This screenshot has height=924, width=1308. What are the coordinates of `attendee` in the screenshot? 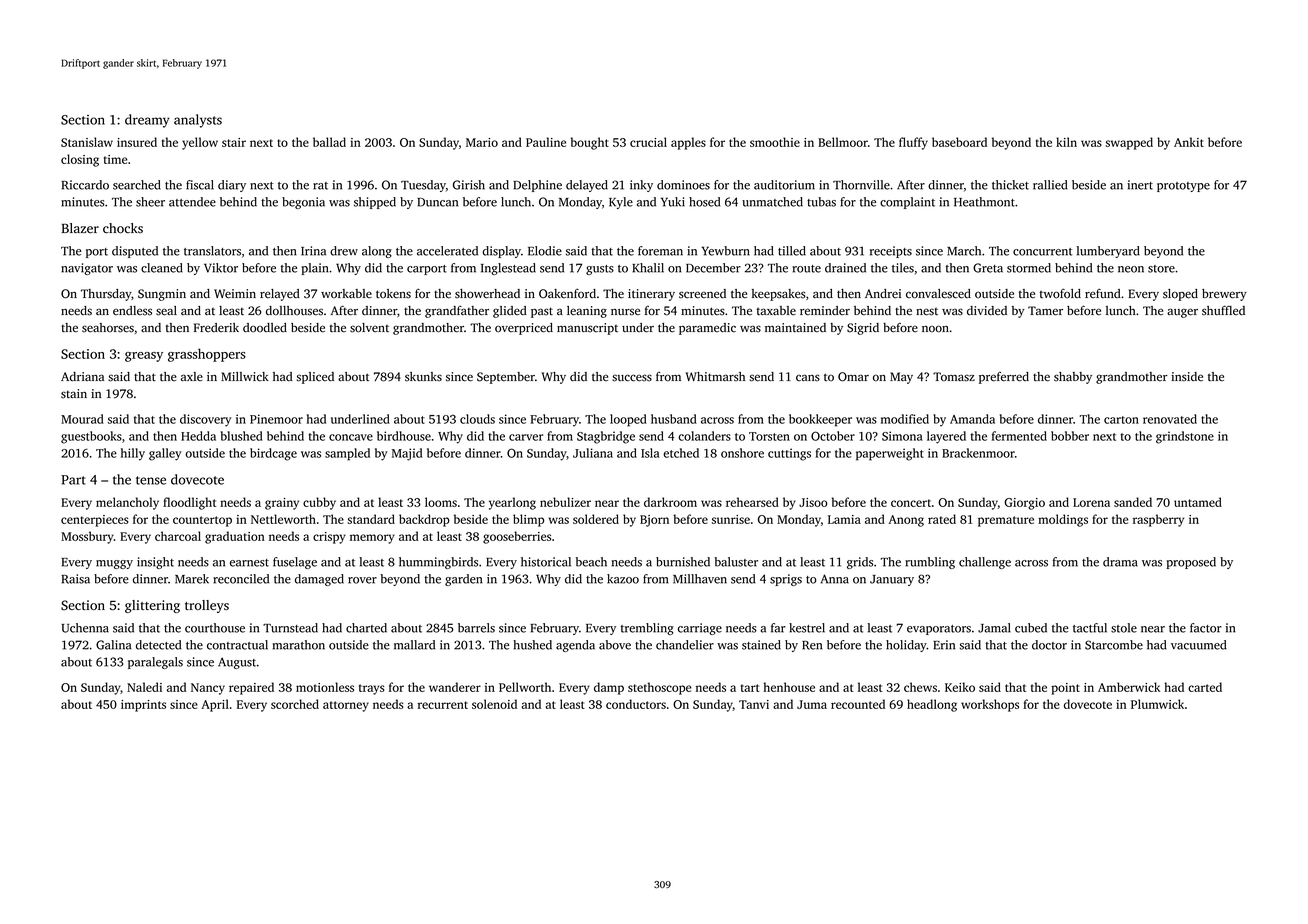 It's located at (192, 202).
